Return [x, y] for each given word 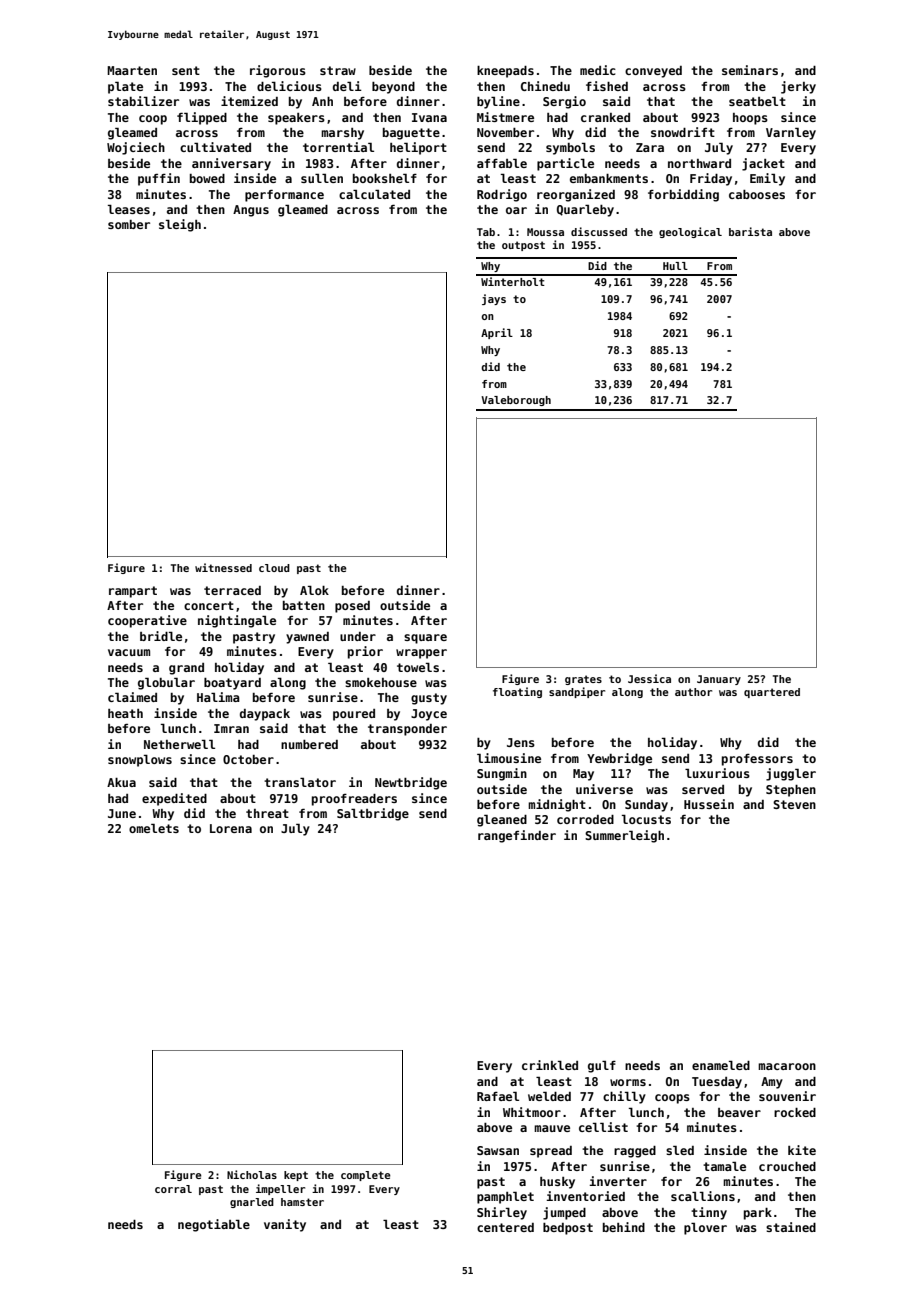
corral [173, 1189]
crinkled [550, 1065]
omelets [154, 828]
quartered [772, 693]
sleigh [180, 225]
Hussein [709, 804]
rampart [133, 592]
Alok [314, 590]
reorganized [576, 195]
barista [750, 231]
